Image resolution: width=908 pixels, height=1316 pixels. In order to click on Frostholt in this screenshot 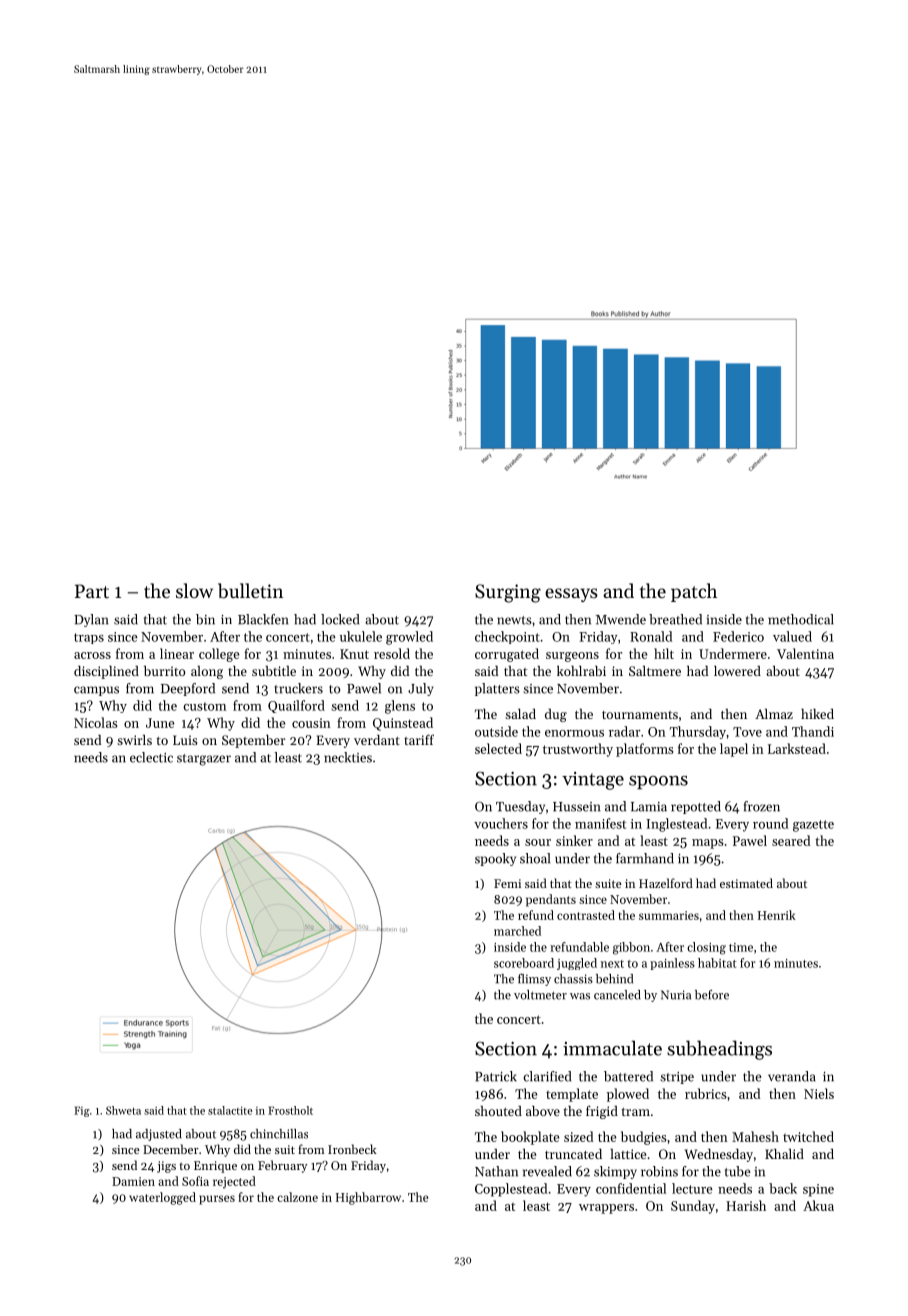, I will do `click(290, 1110)`.
